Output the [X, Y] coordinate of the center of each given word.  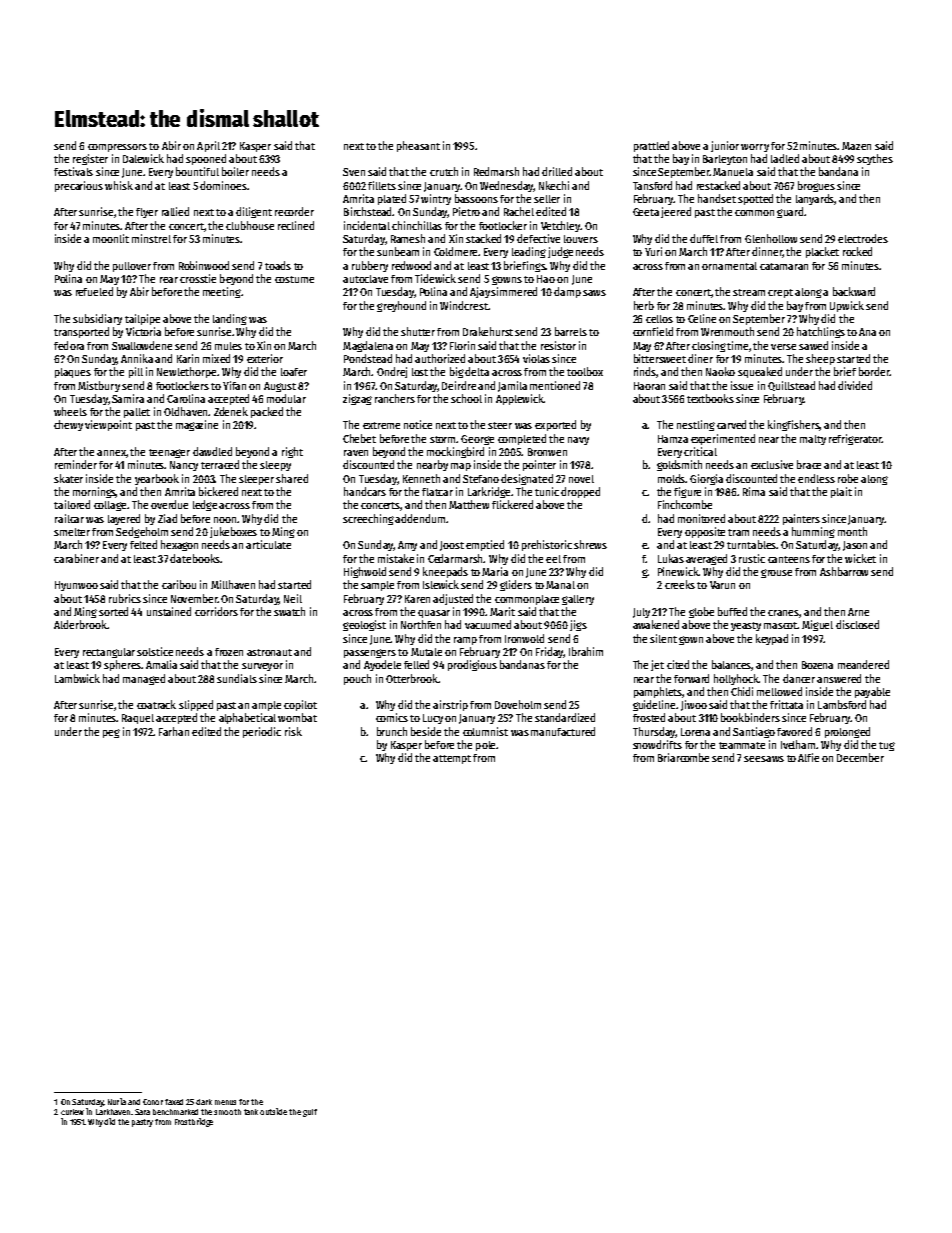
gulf [310, 1113]
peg [111, 733]
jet [657, 665]
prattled [651, 146]
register [90, 159]
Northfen [421, 624]
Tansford [652, 185]
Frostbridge [194, 1122]
